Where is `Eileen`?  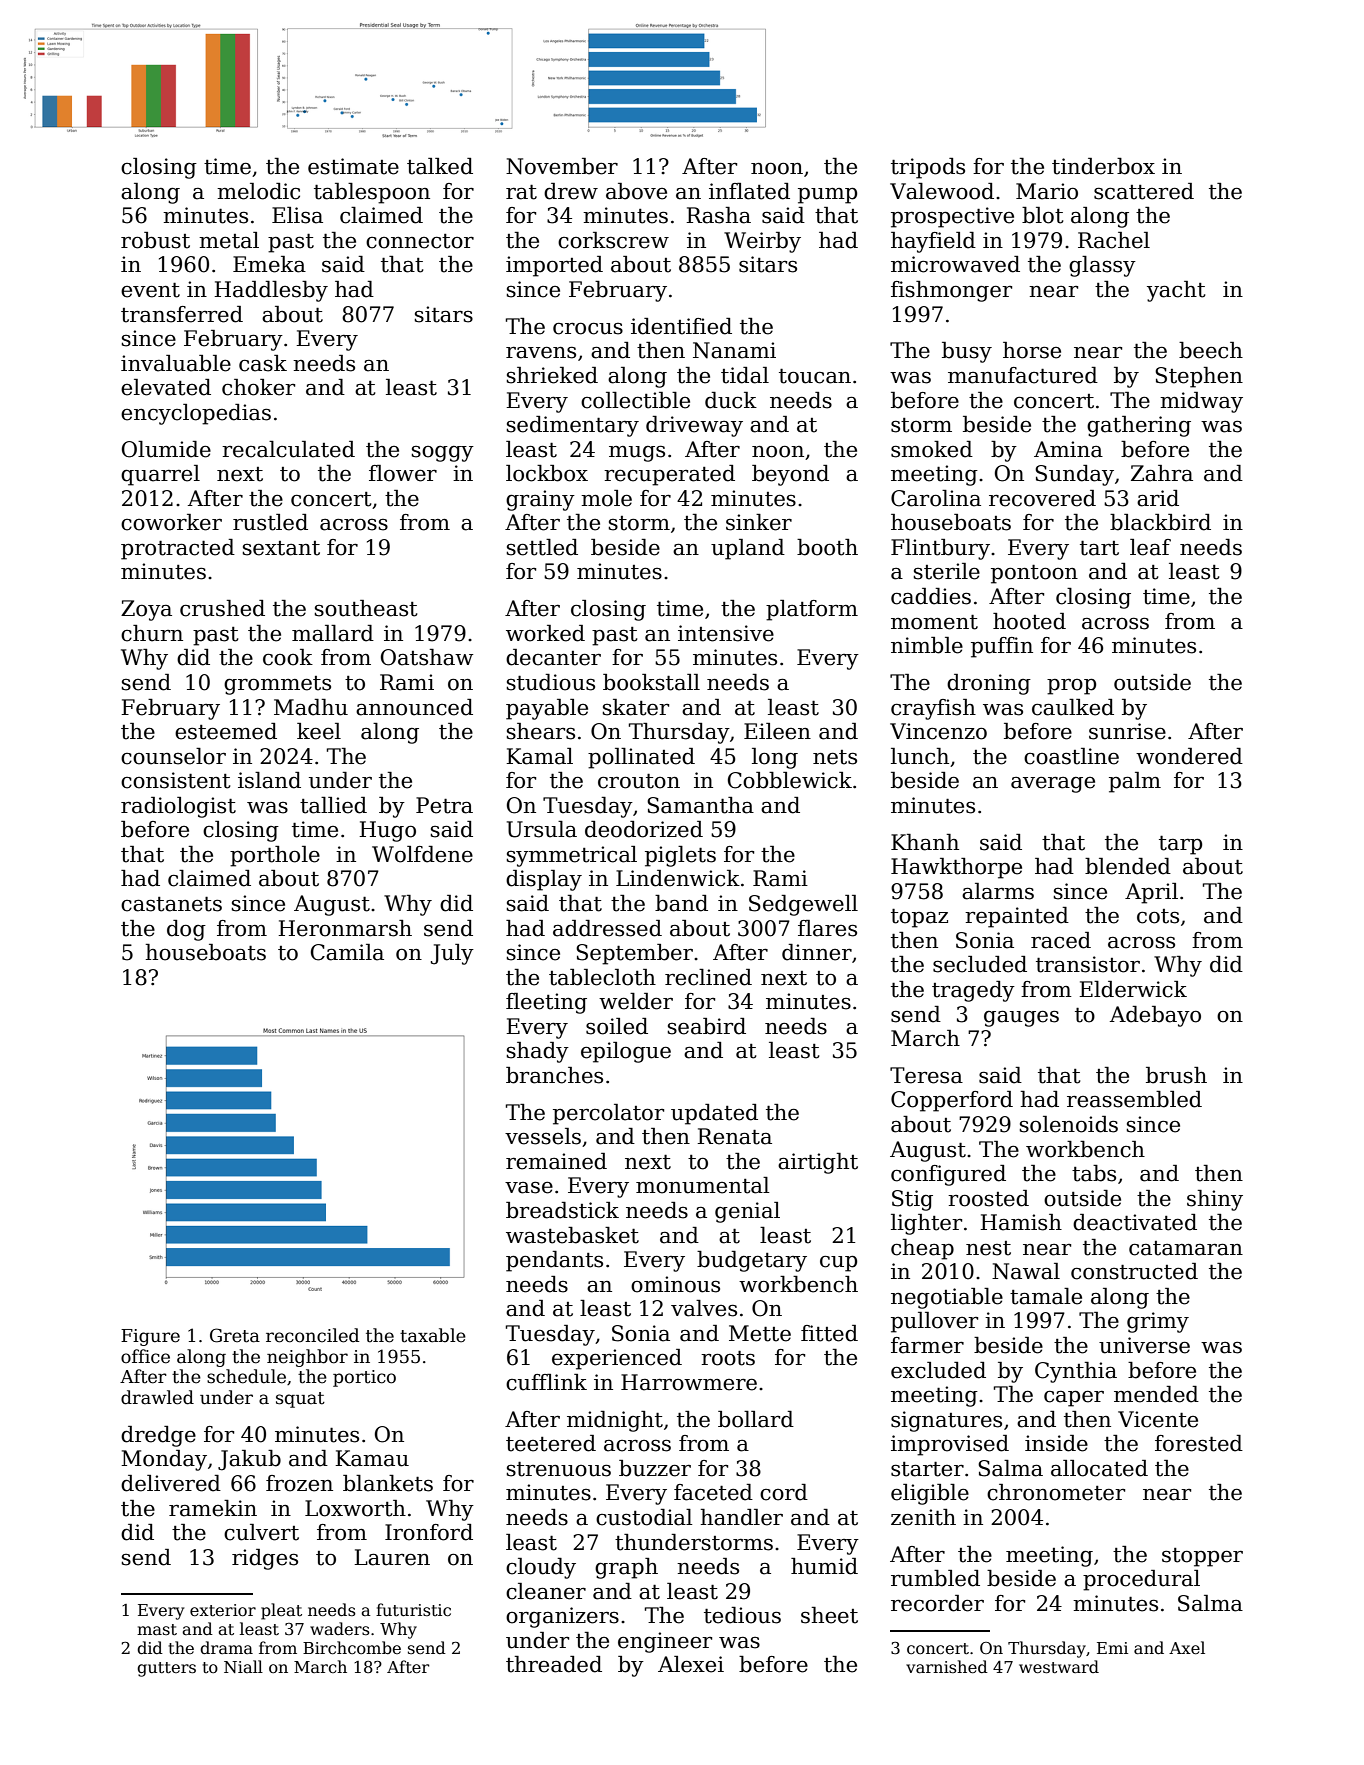
Eileen is located at coordinates (777, 731).
